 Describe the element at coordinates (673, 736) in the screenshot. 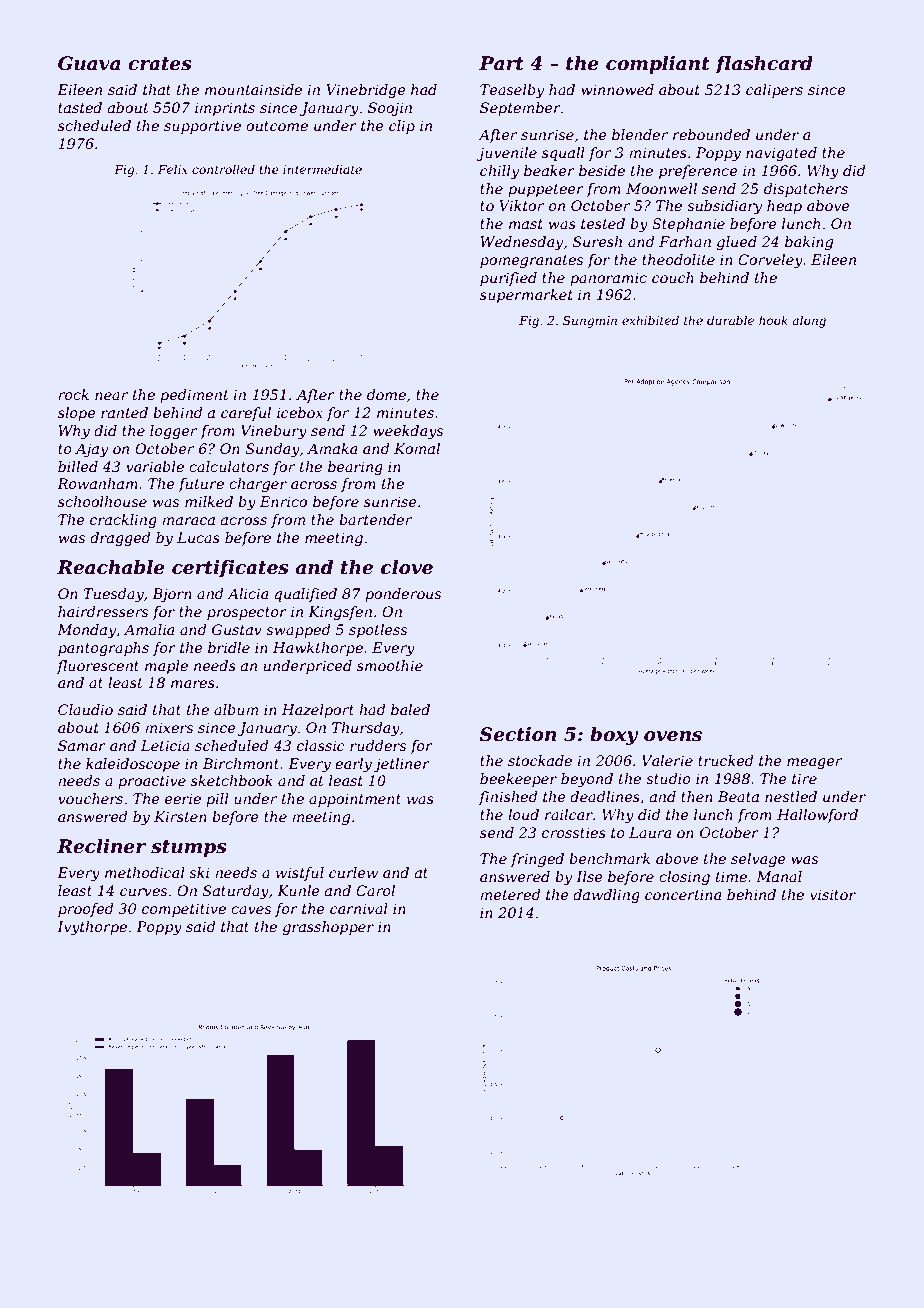

I see `ovens` at that location.
